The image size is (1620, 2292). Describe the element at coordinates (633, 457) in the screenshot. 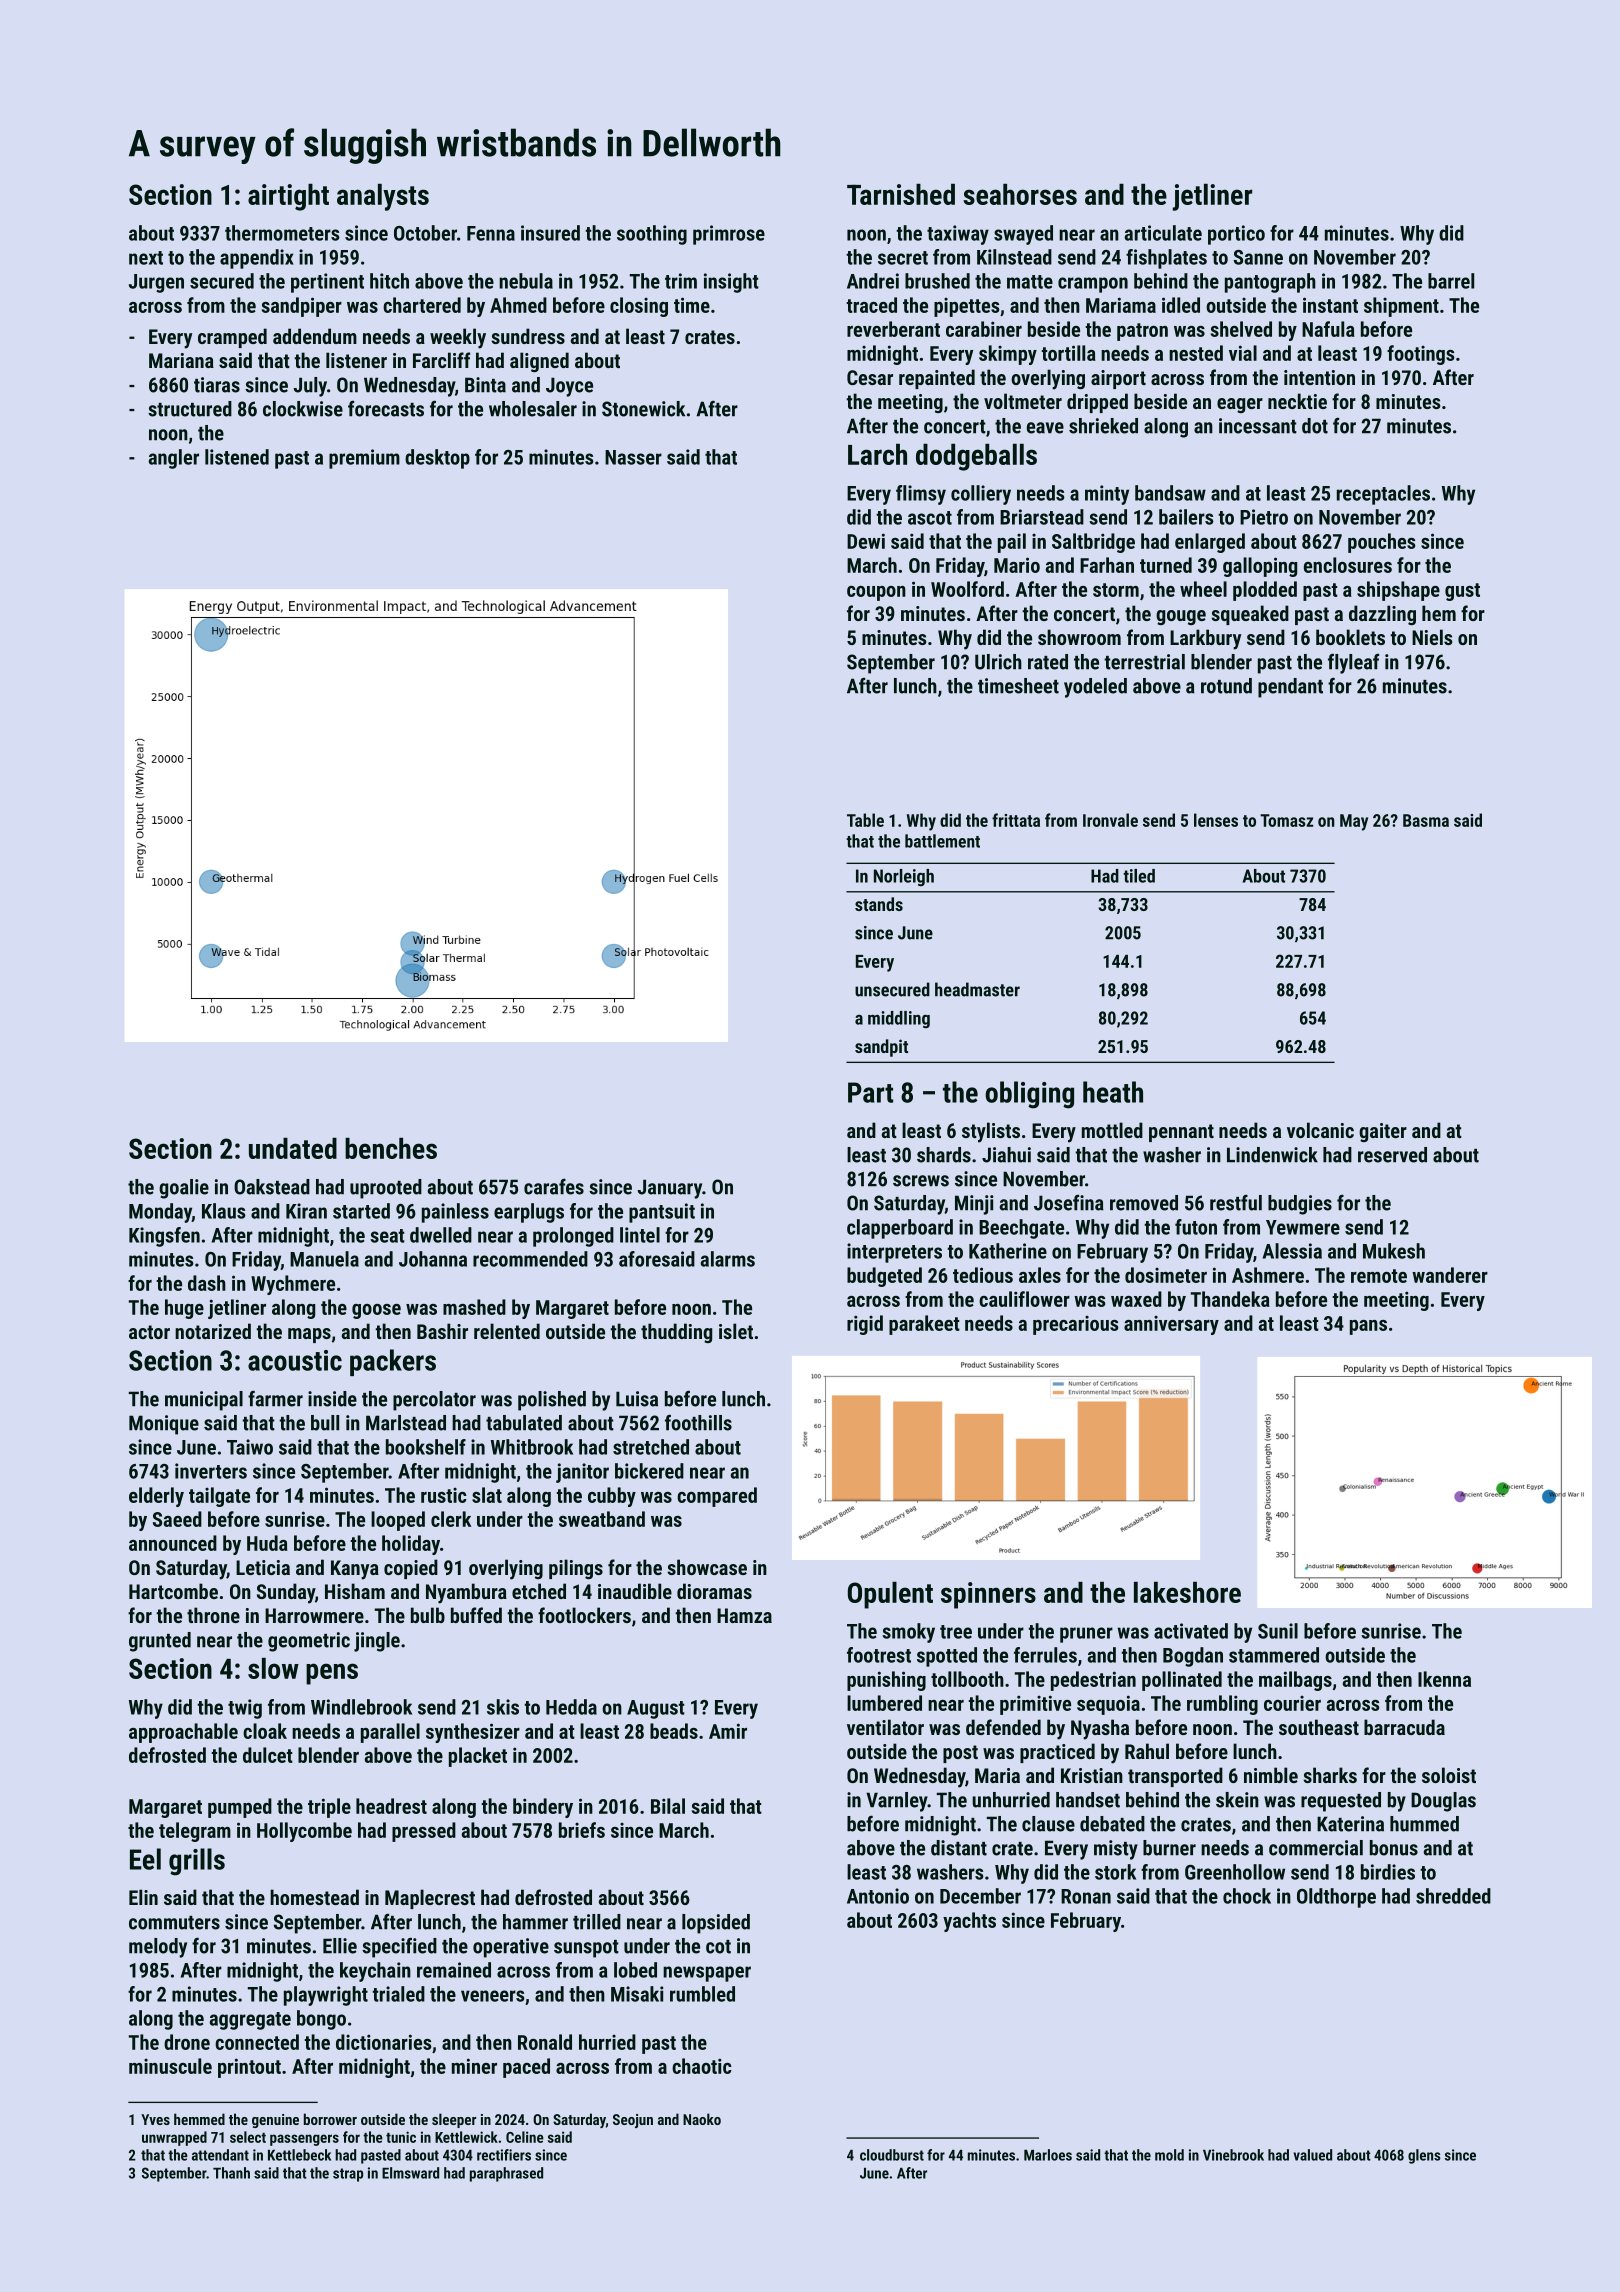

I see `Nasser` at that location.
